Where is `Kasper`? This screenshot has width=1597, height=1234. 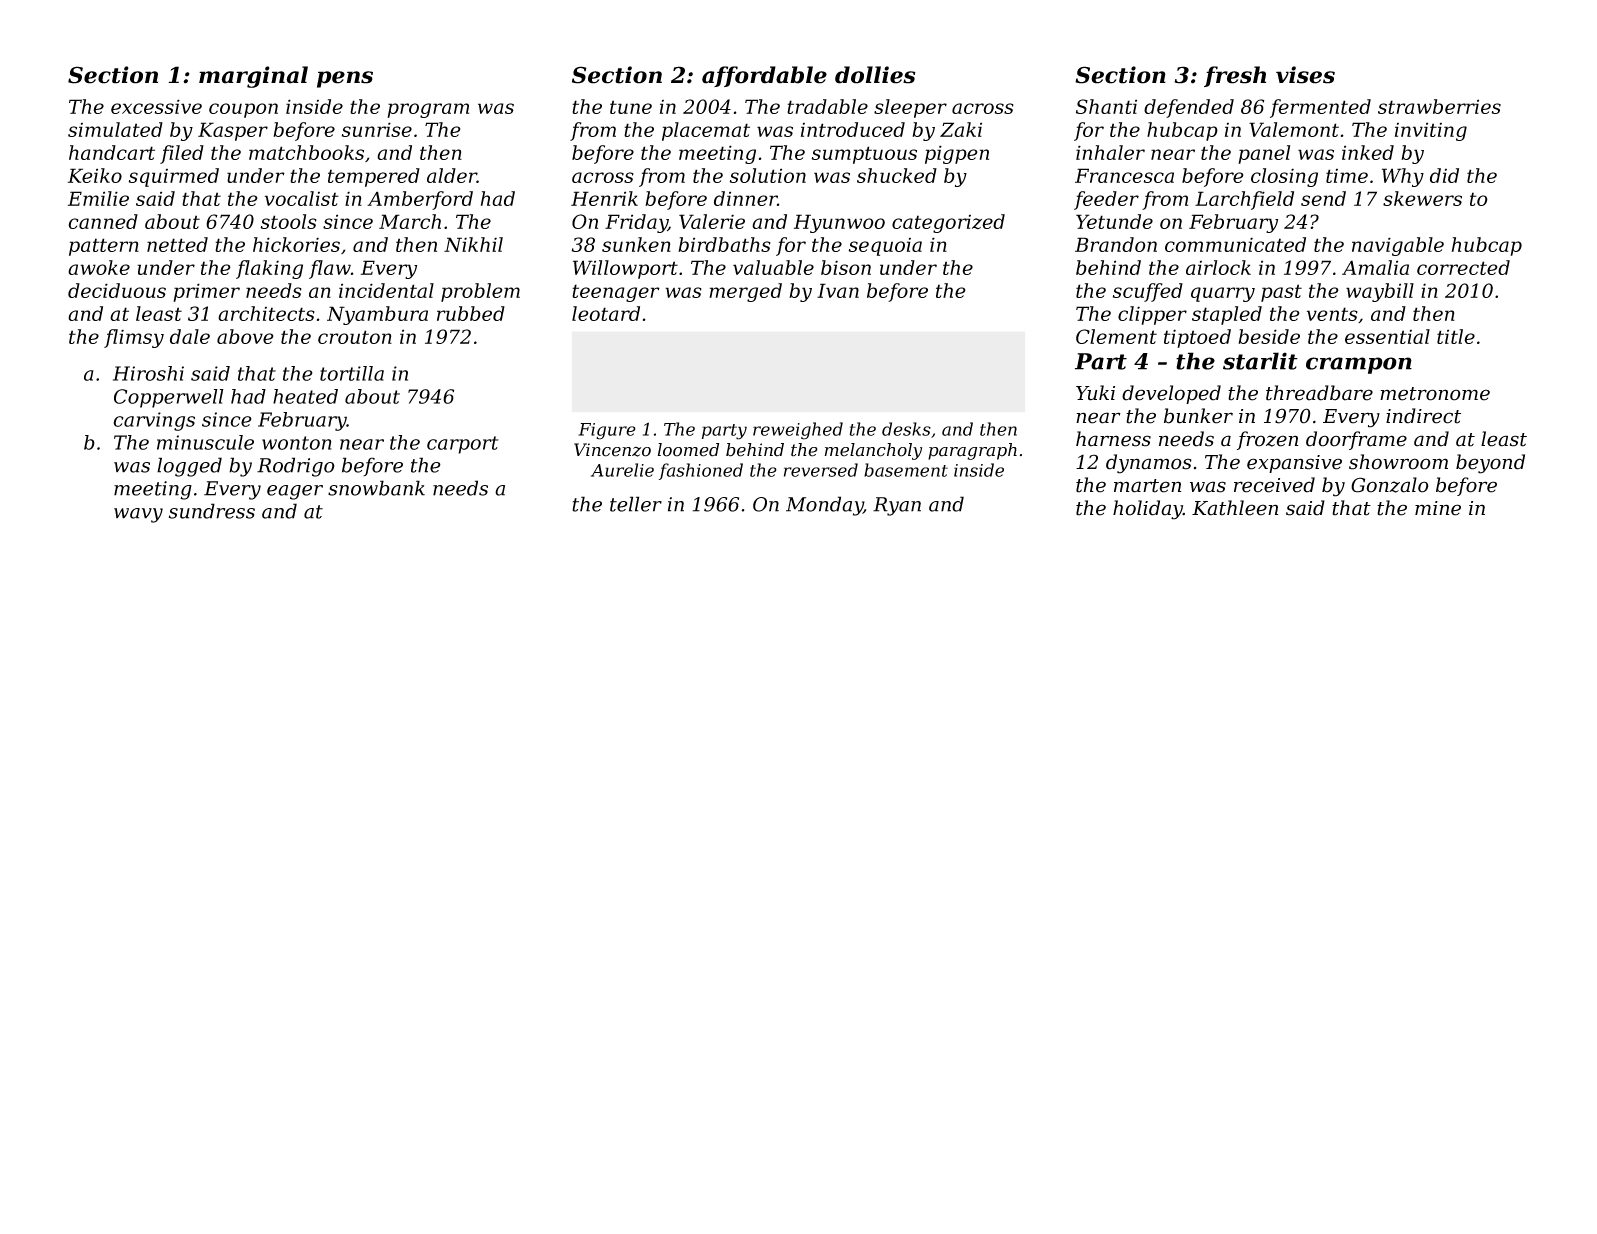
Kasper is located at coordinates (233, 131).
